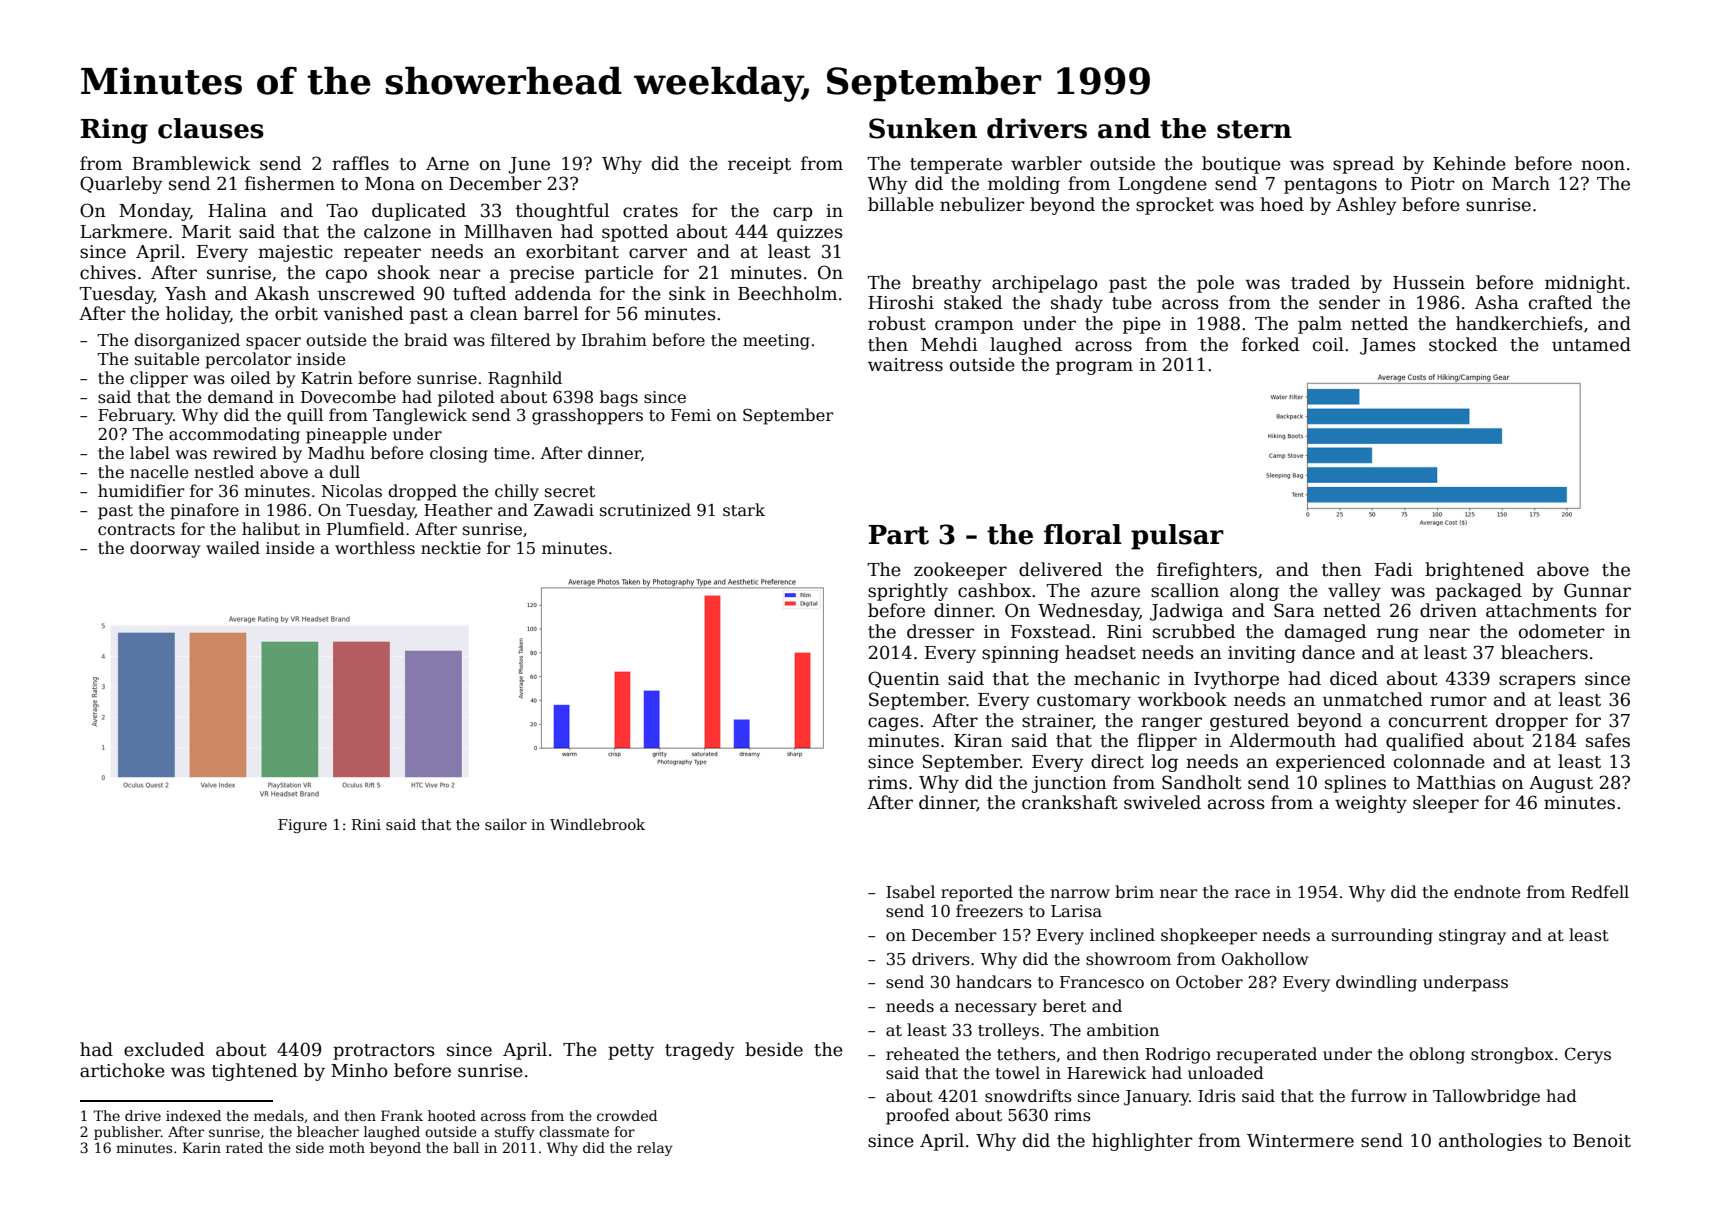  I want to click on hooted, so click(452, 1115).
